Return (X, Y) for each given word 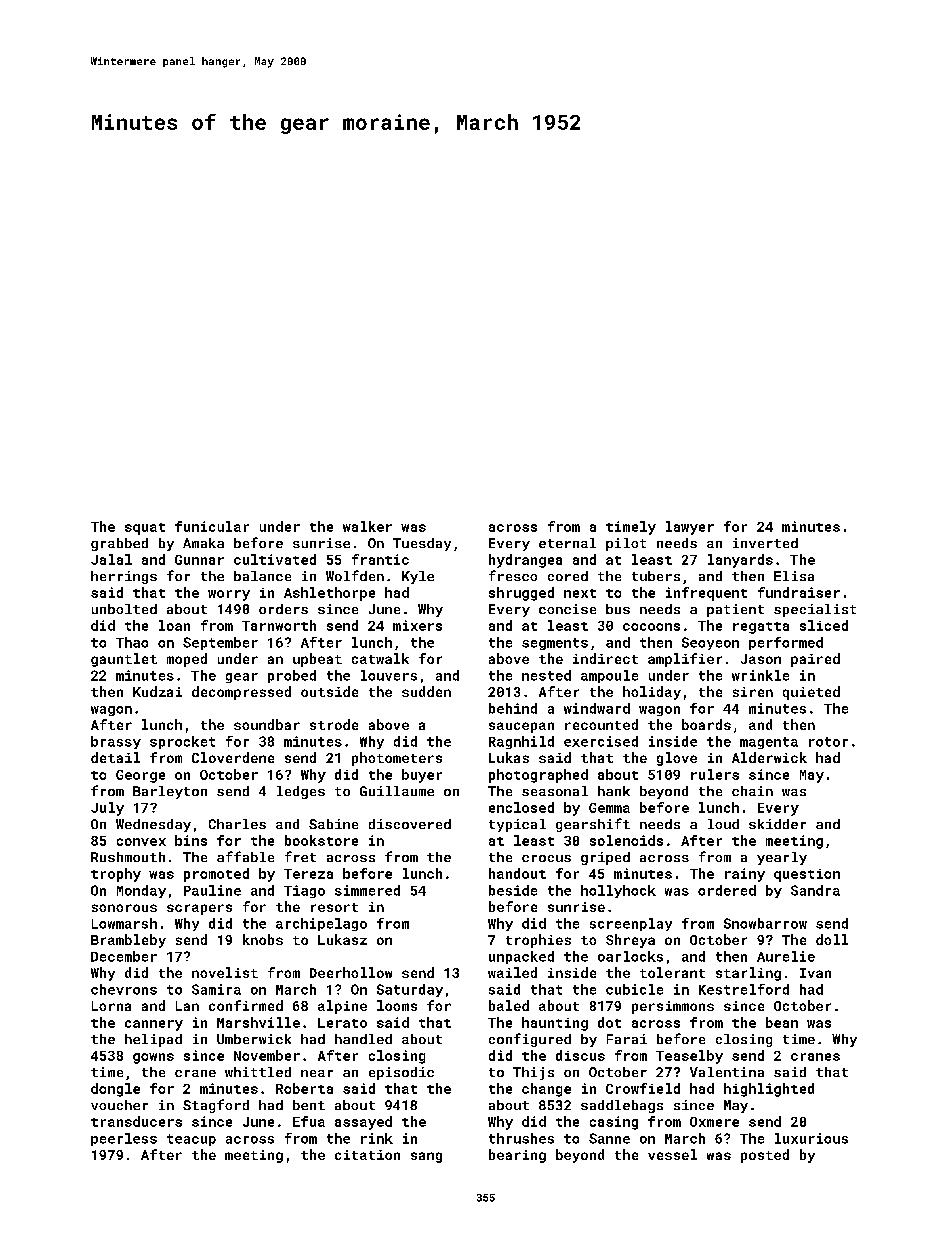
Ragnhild (521, 742)
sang (426, 1157)
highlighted (769, 1090)
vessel (672, 1154)
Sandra (815, 890)
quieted (811, 693)
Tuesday (422, 544)
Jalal (111, 559)
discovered (410, 824)
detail (115, 757)
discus (580, 1055)
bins (191, 840)
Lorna (111, 1006)
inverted (765, 543)
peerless (124, 1139)
